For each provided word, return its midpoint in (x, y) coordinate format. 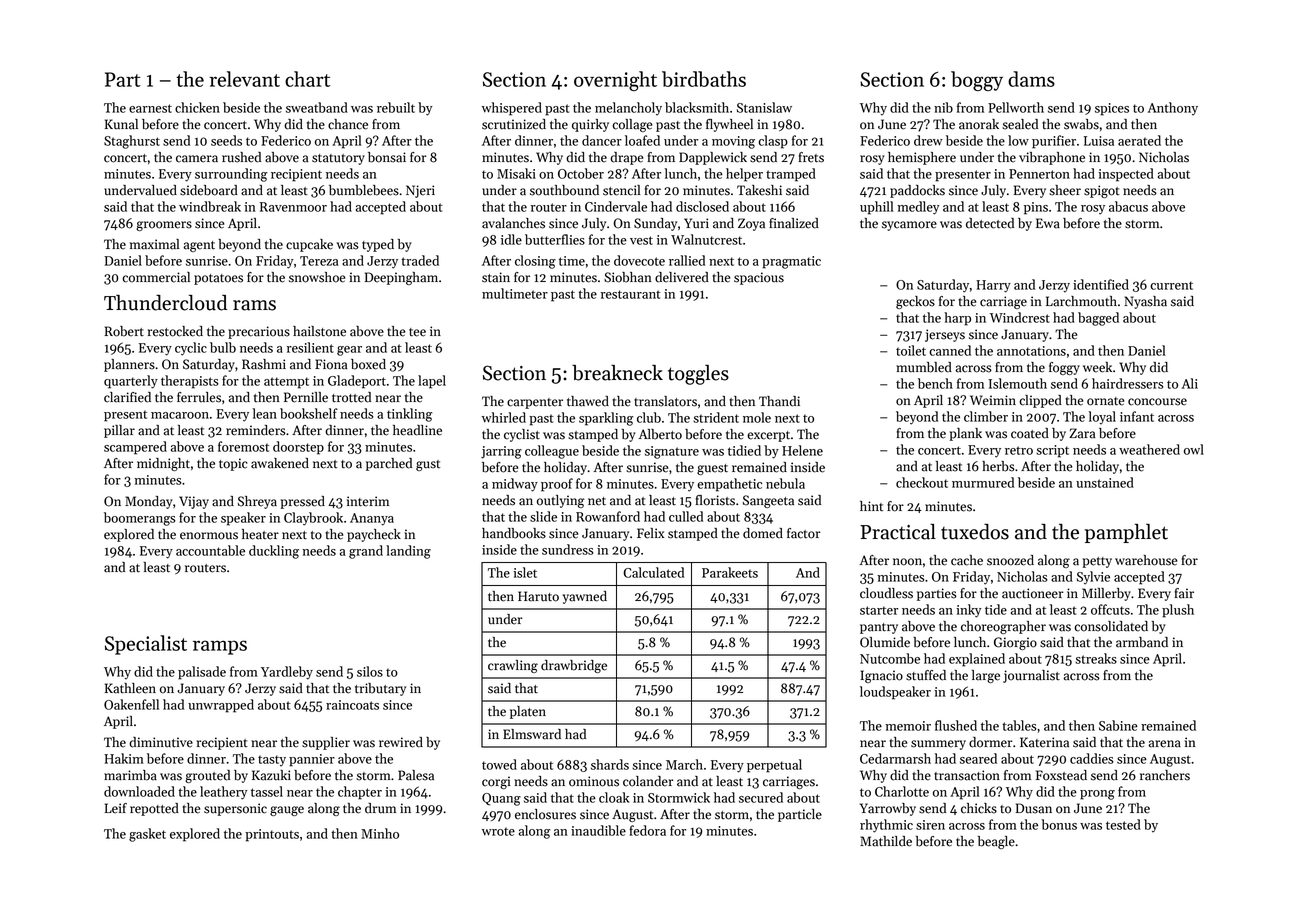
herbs (998, 466)
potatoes (218, 279)
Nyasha (1145, 302)
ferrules (199, 397)
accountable (210, 550)
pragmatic (791, 262)
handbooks (514, 533)
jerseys (945, 335)
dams (1031, 79)
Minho (380, 833)
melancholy (628, 109)
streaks (1096, 658)
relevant (244, 79)
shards (610, 764)
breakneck (617, 373)
